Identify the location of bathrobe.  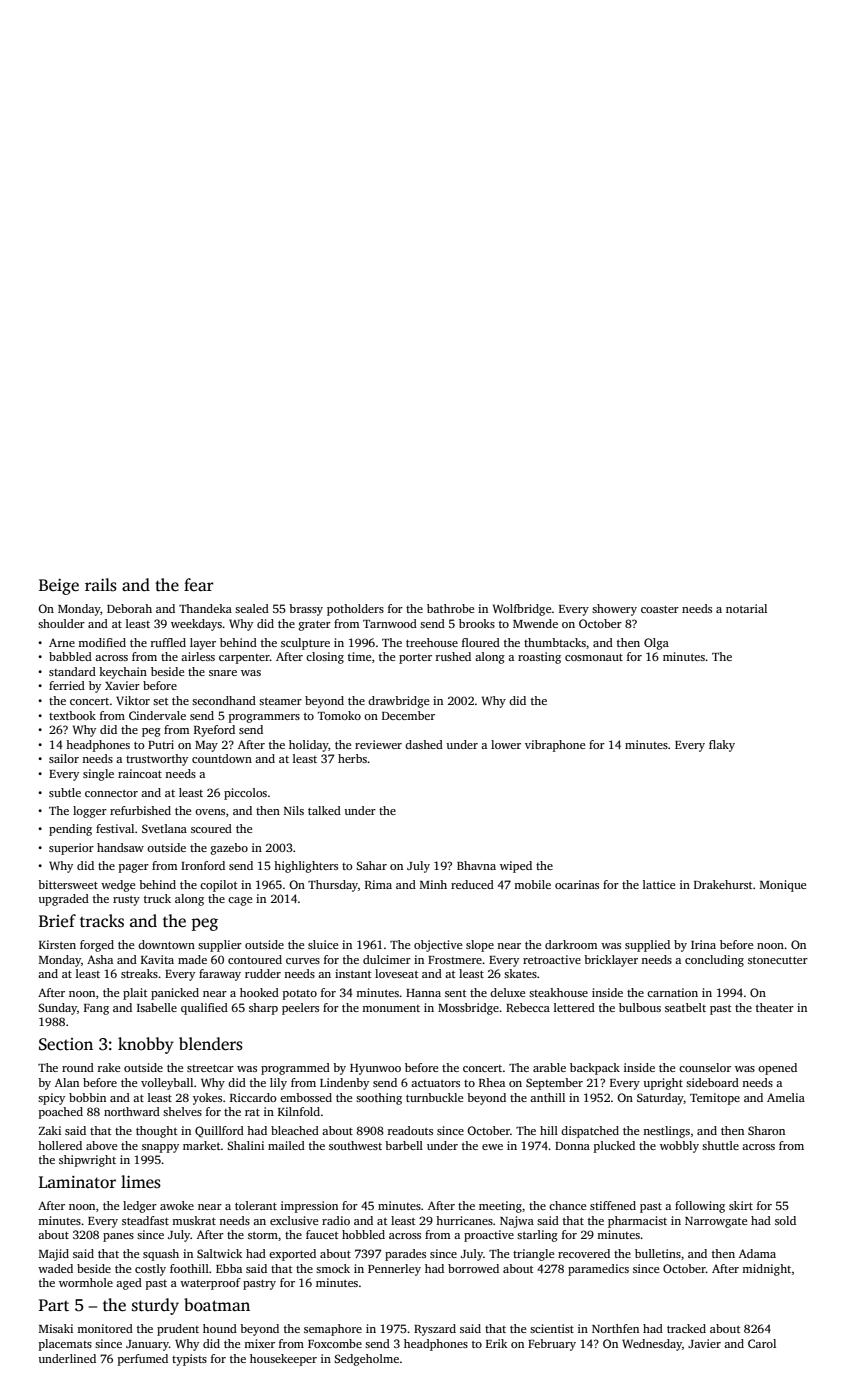
(450, 608).
